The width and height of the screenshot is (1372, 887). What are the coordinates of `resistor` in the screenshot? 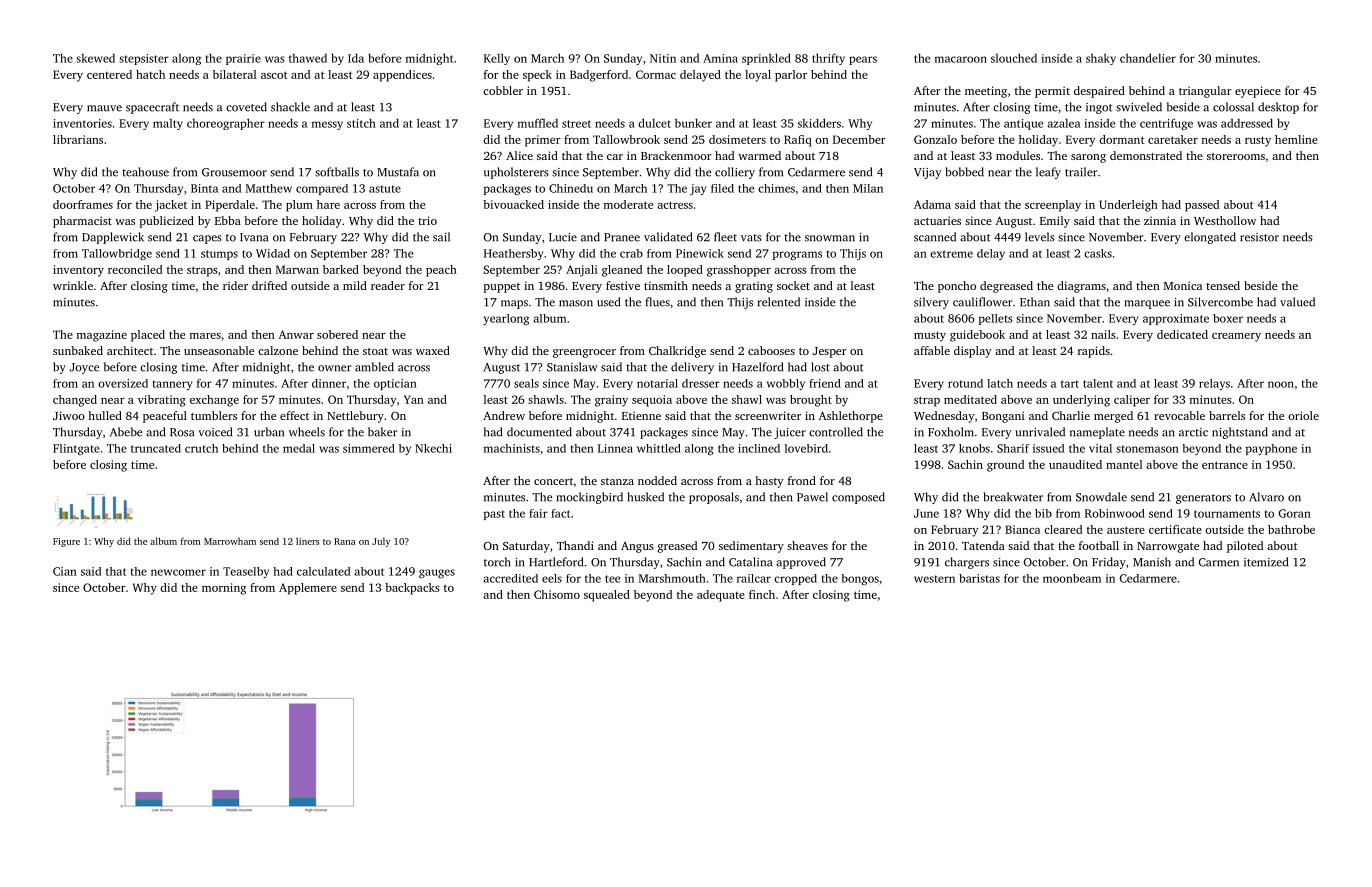 It's located at (1259, 237).
